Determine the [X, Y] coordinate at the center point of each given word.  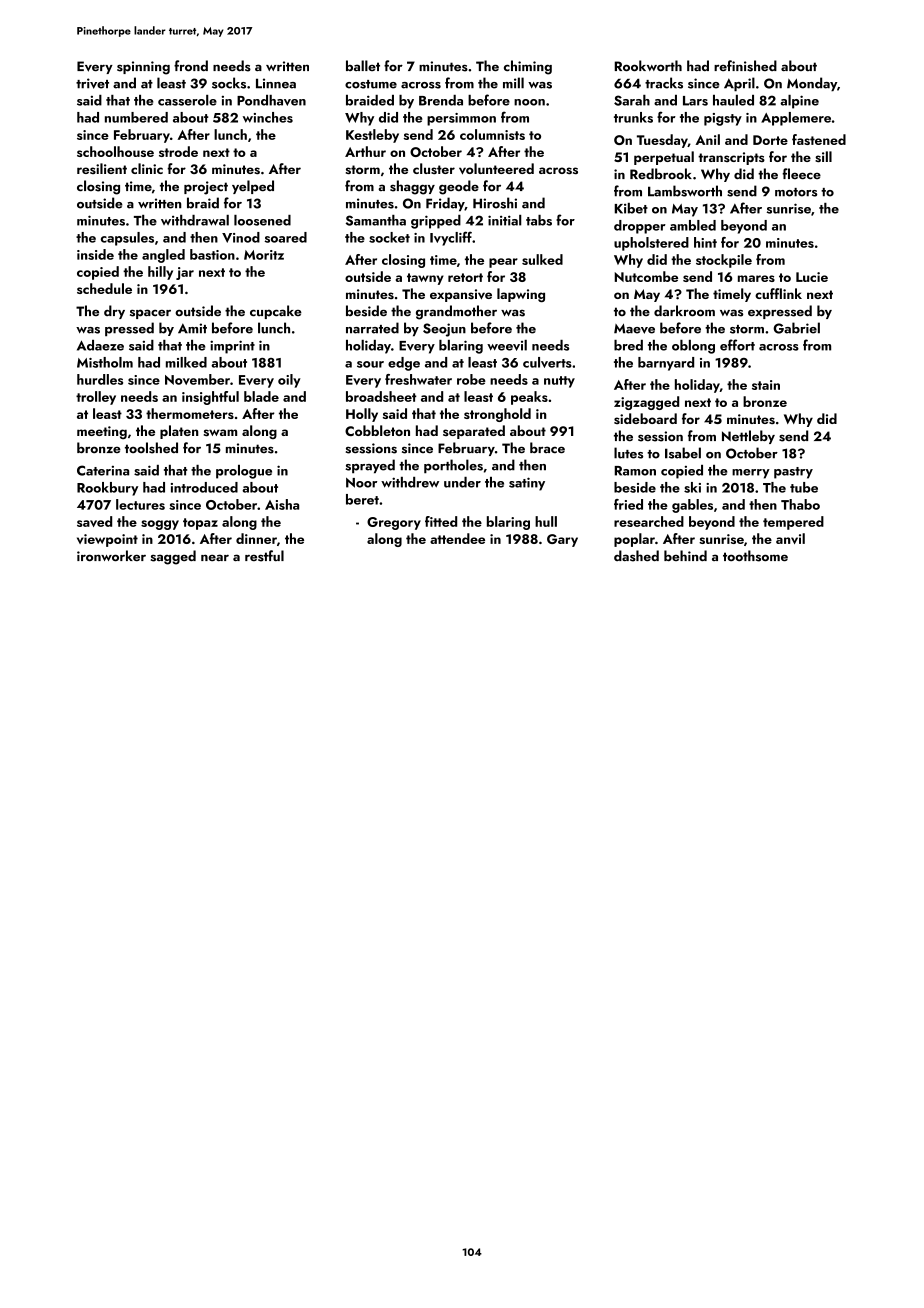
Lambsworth [685, 191]
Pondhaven [271, 100]
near [215, 557]
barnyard [666, 364]
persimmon [461, 119]
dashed [636, 556]
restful [264, 556]
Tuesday [662, 141]
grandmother [456, 312]
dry [114, 312]
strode [178, 151]
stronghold [497, 415]
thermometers [190, 413]
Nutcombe [646, 276]
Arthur [365, 151]
